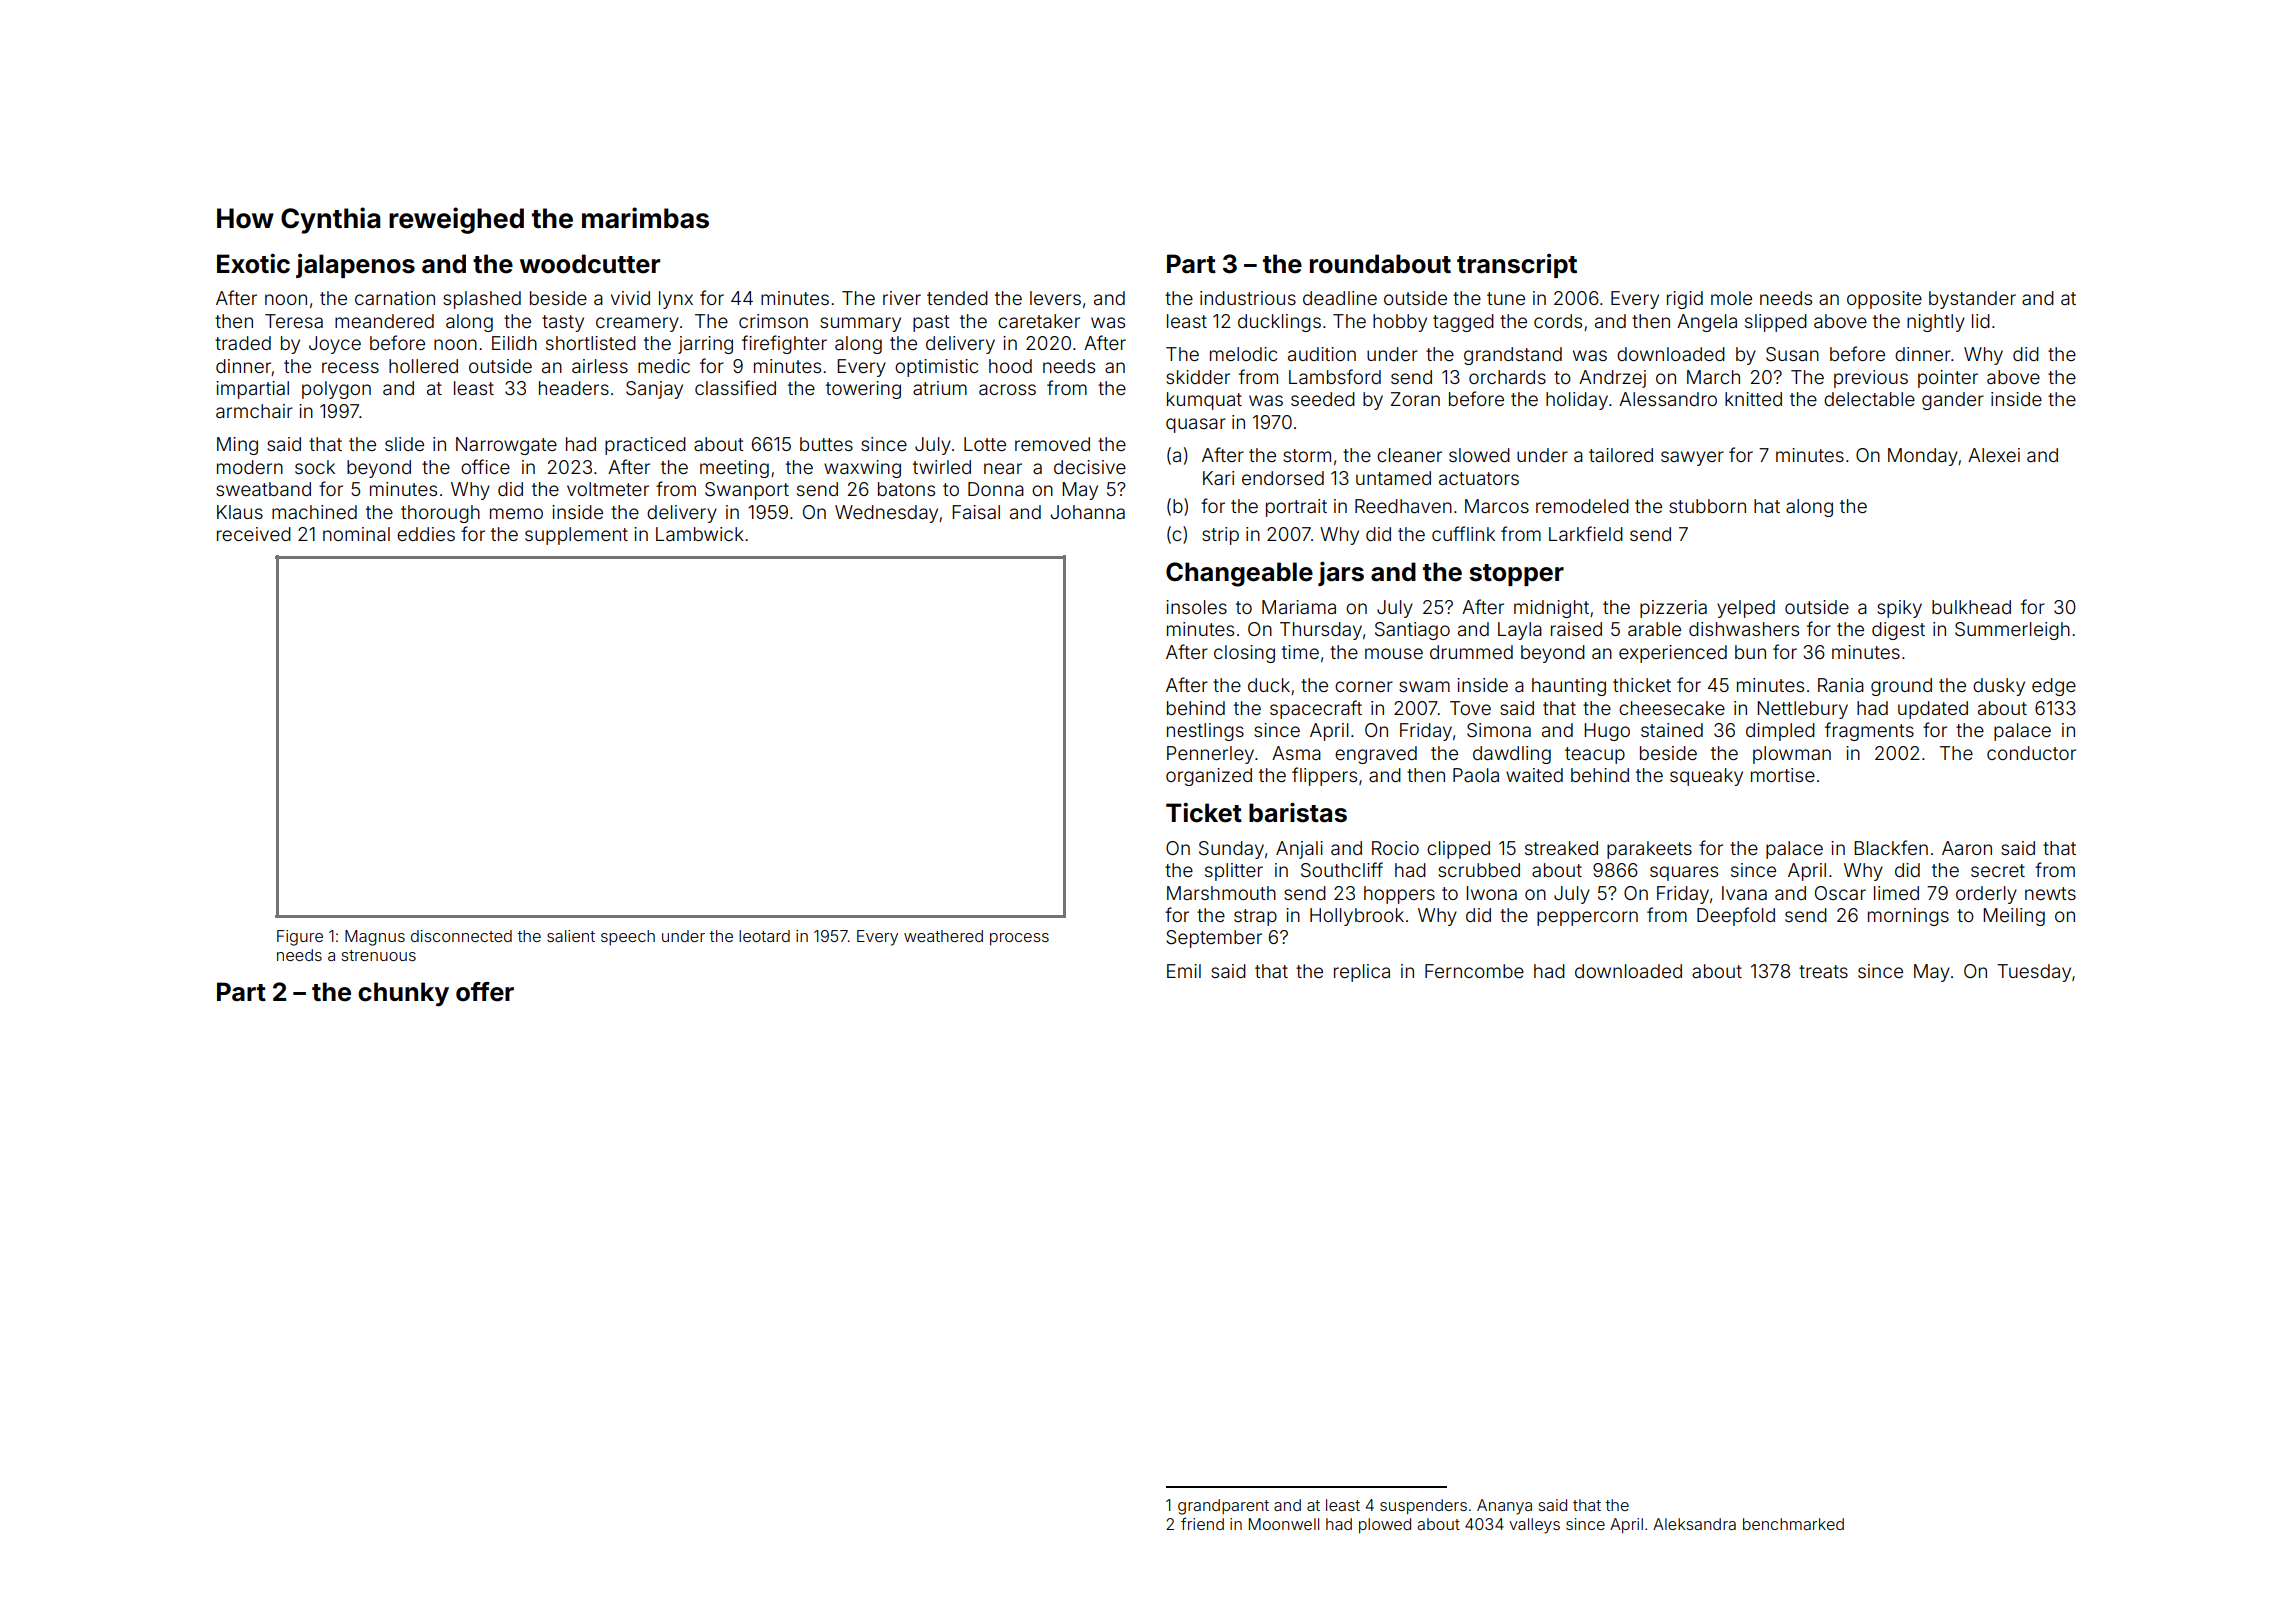 The height and width of the document is (1620, 2292). Describe the element at coordinates (485, 992) in the document. I see `offer` at that location.
